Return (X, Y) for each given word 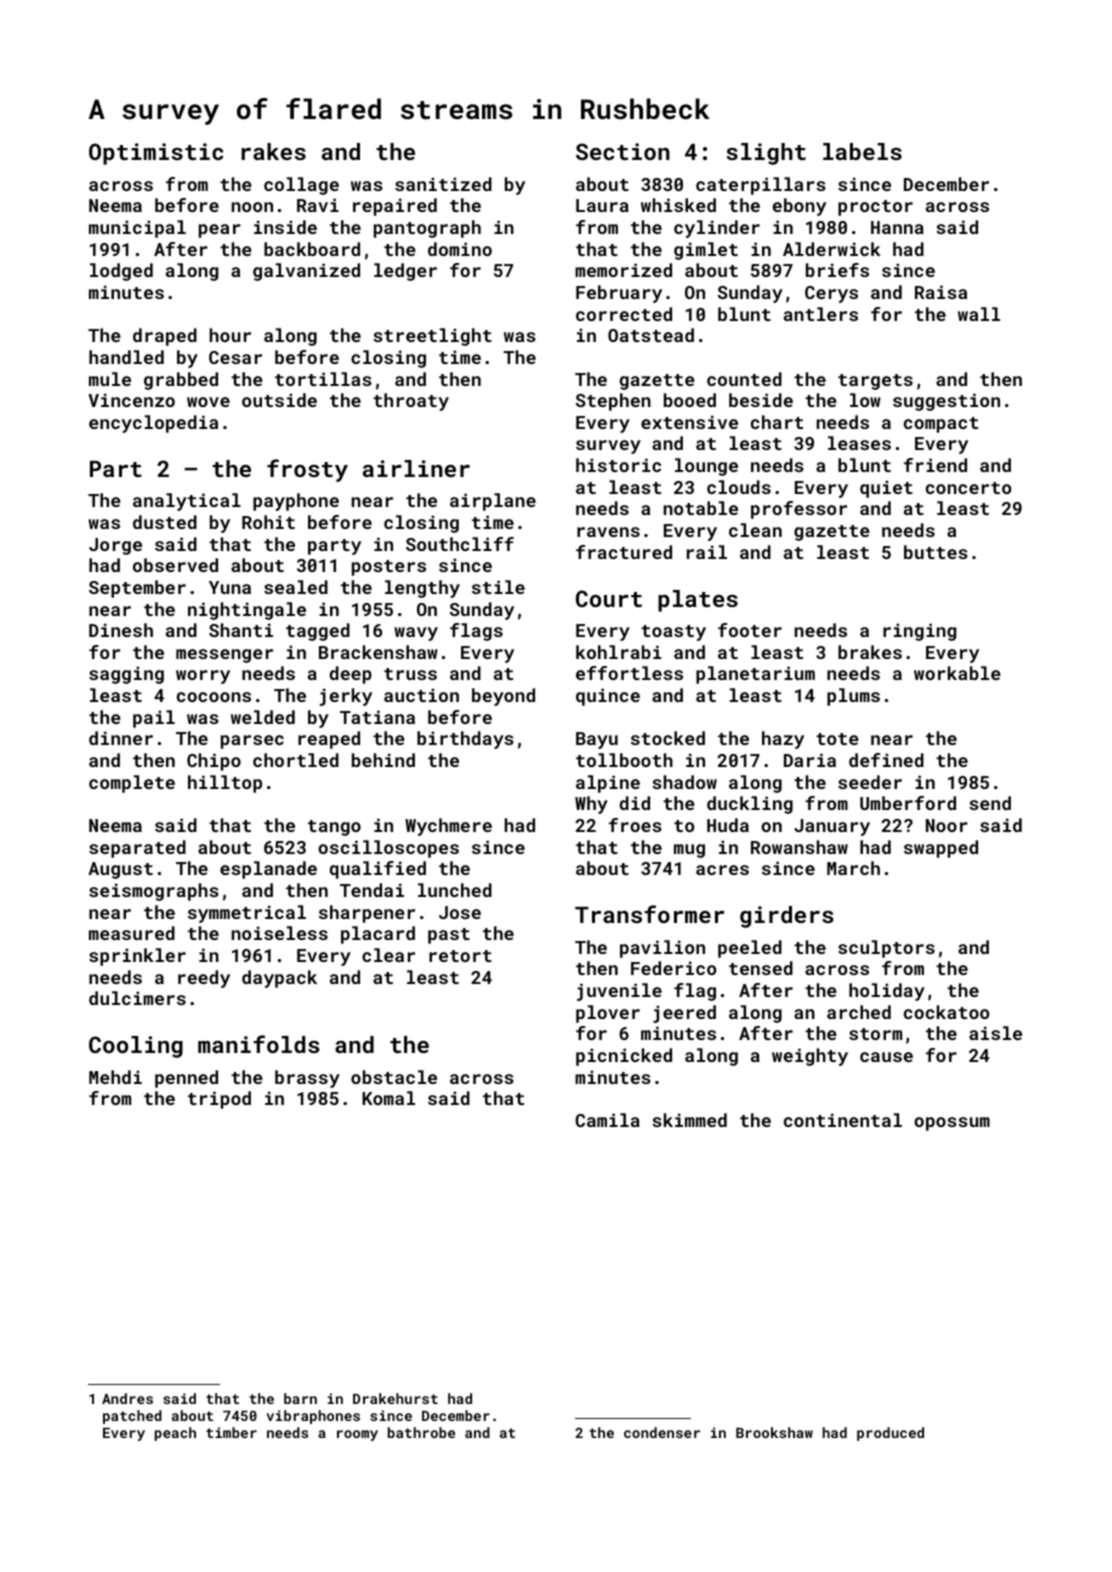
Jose (460, 912)
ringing (919, 632)
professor (799, 510)
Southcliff (460, 544)
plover (608, 1014)
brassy (307, 1079)
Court (609, 598)
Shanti (241, 630)
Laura (602, 205)
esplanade (268, 870)
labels (862, 151)
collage (301, 186)
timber (231, 1432)
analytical (187, 502)
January (832, 827)
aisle (995, 1033)
